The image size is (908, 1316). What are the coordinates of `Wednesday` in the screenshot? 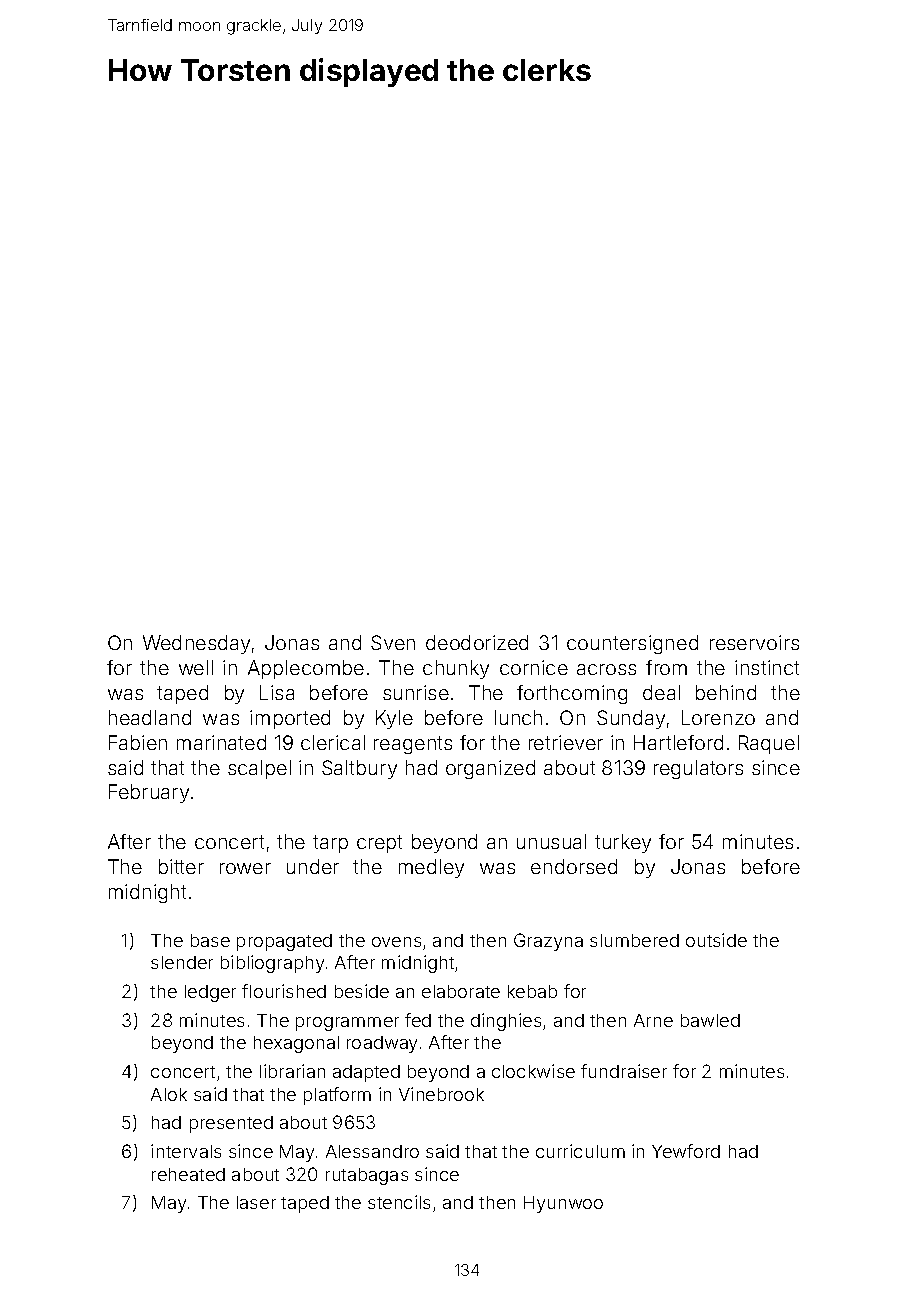 It's located at (196, 644).
